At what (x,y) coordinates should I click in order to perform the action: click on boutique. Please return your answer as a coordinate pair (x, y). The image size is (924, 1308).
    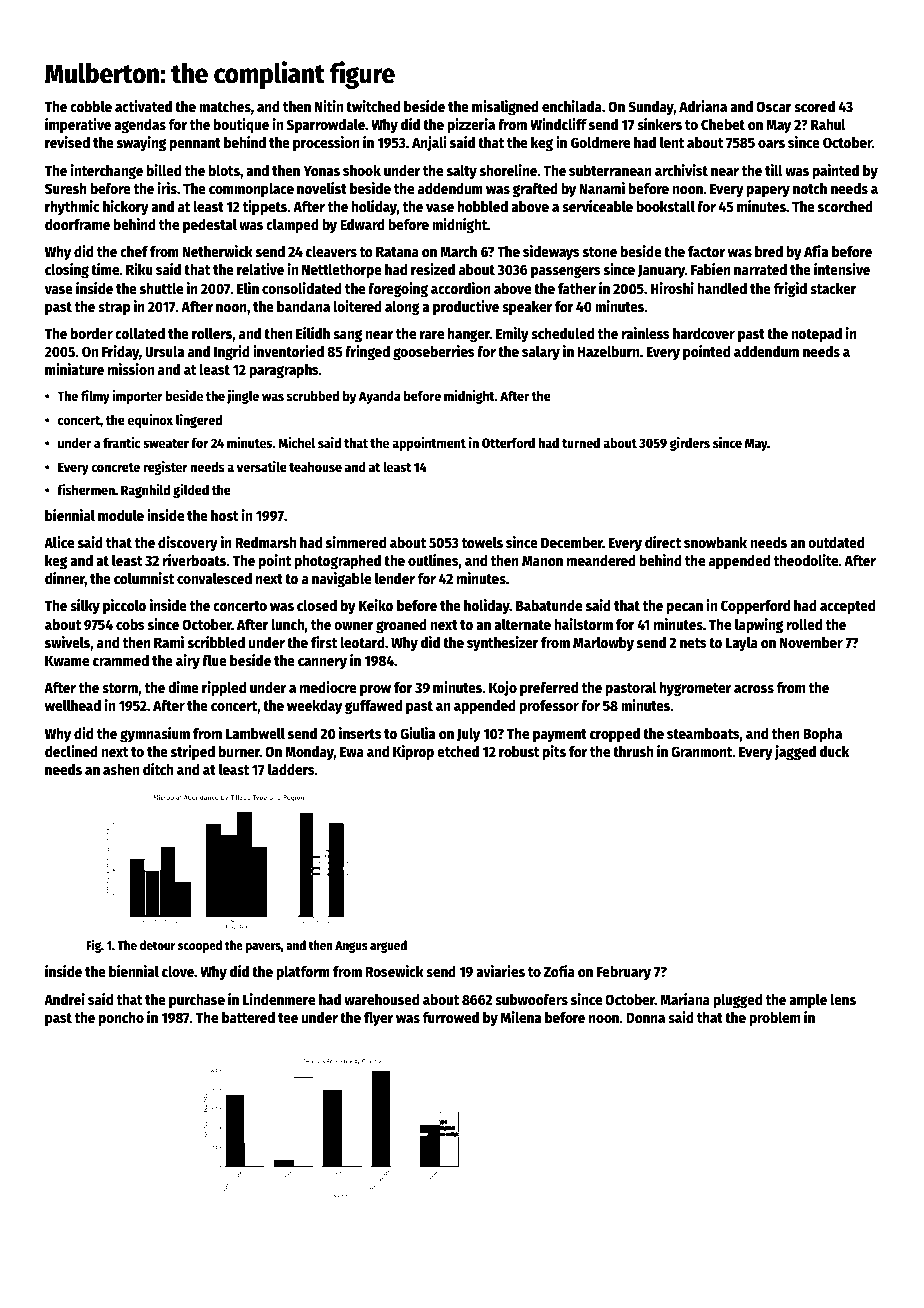
    Looking at the image, I should click on (241, 125).
